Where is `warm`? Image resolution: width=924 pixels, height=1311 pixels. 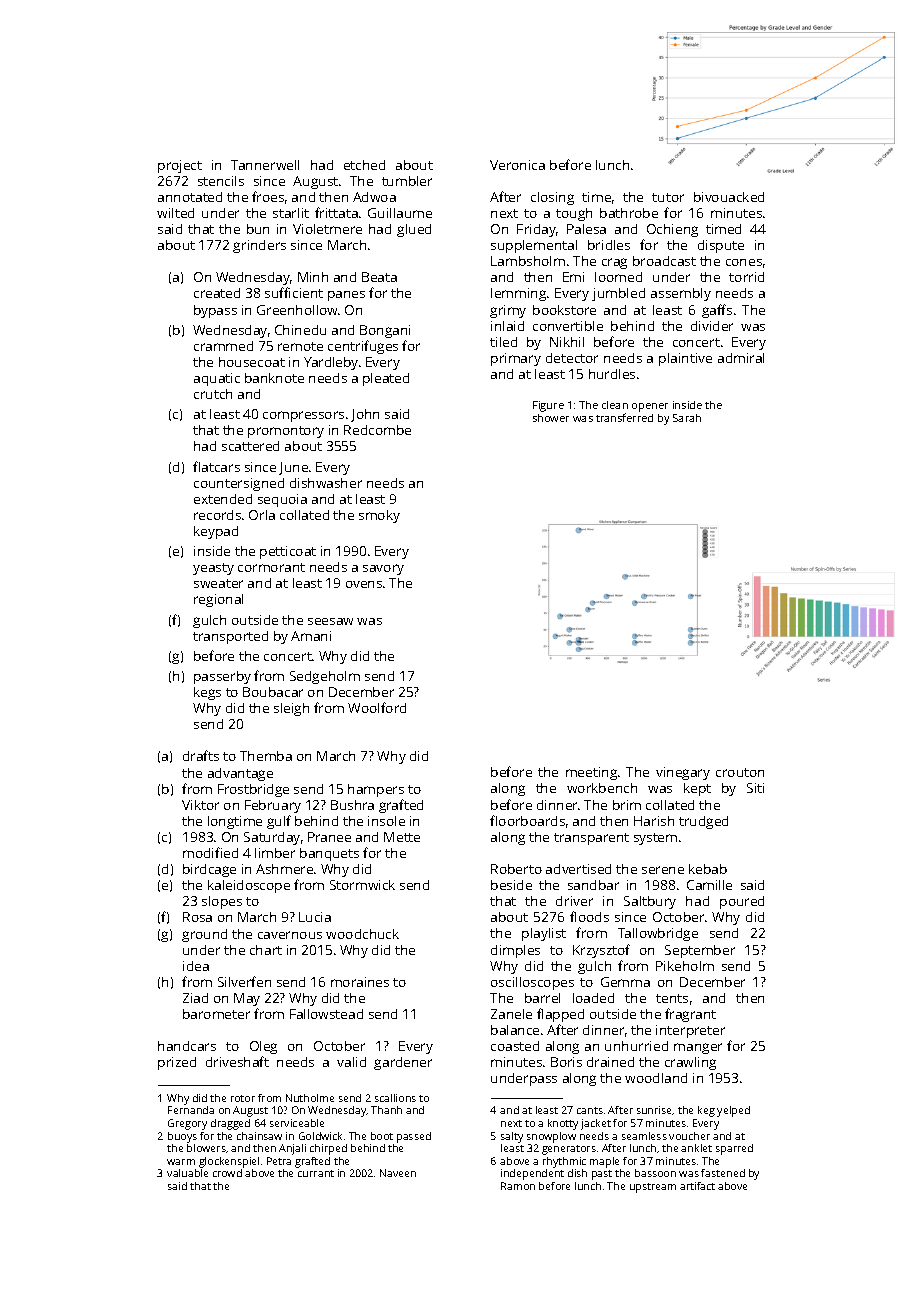 warm is located at coordinates (181, 1162).
